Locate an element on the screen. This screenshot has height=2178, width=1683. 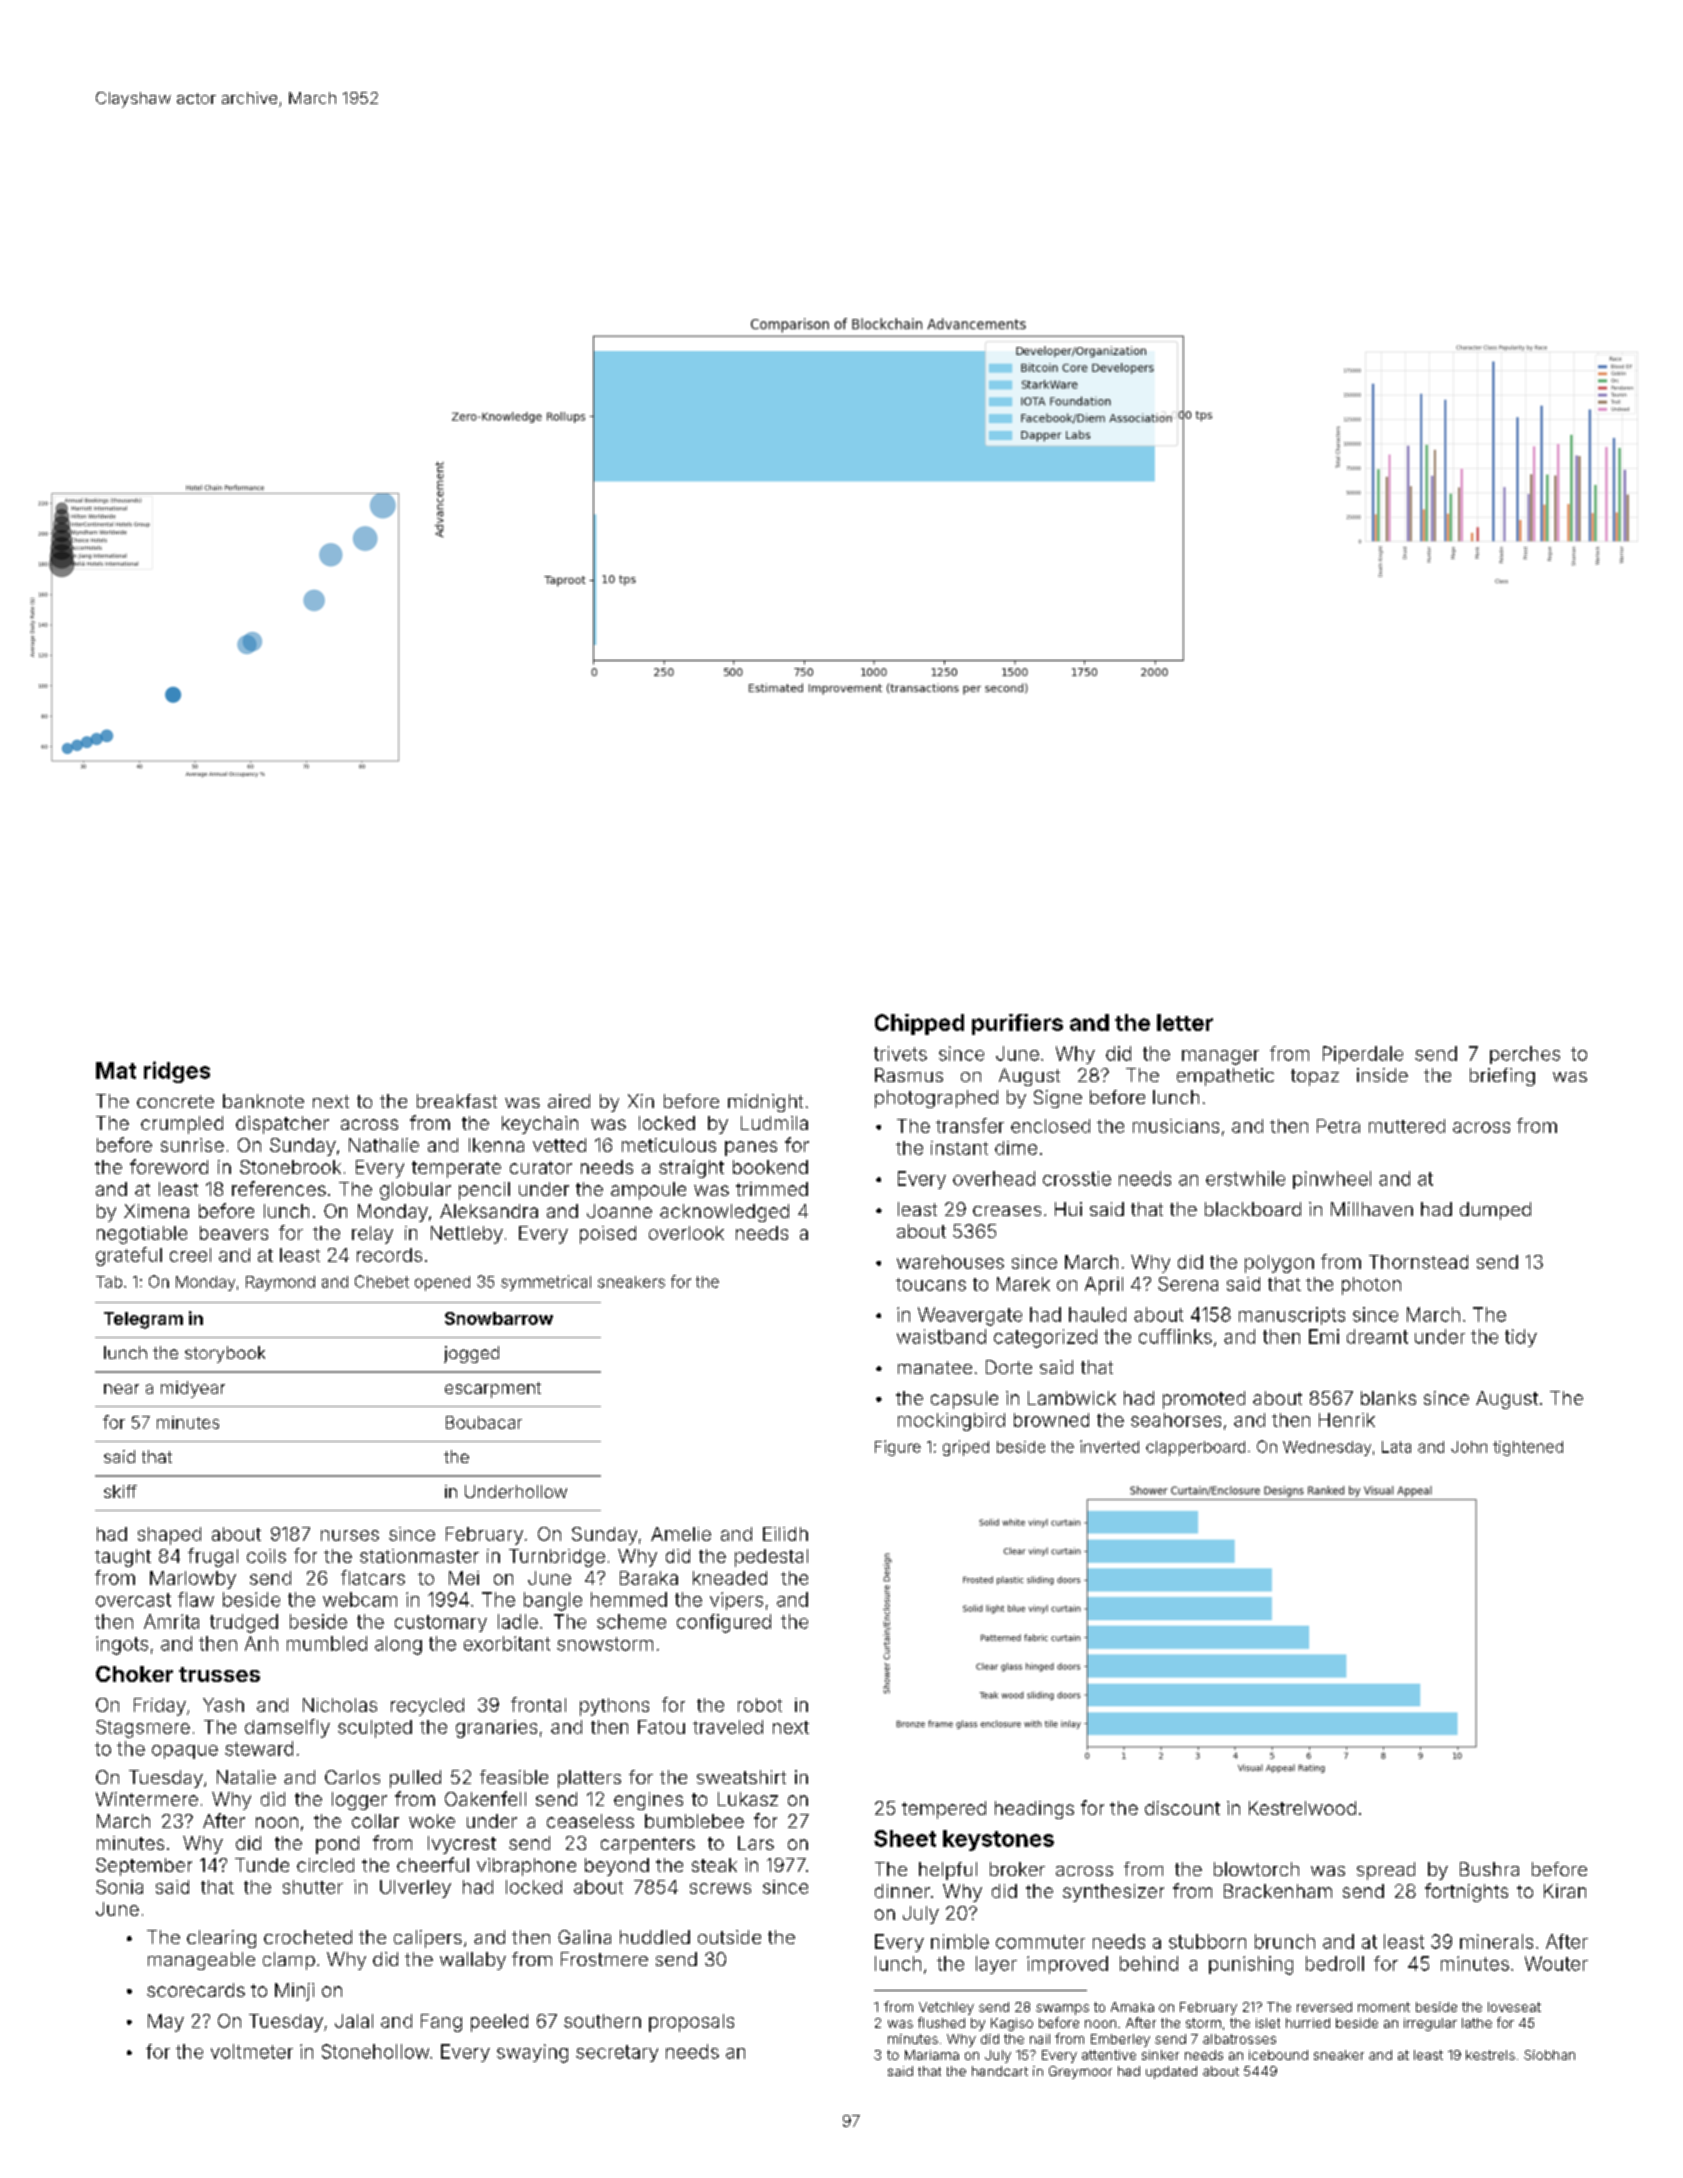
Chipped is located at coordinates (919, 1024).
